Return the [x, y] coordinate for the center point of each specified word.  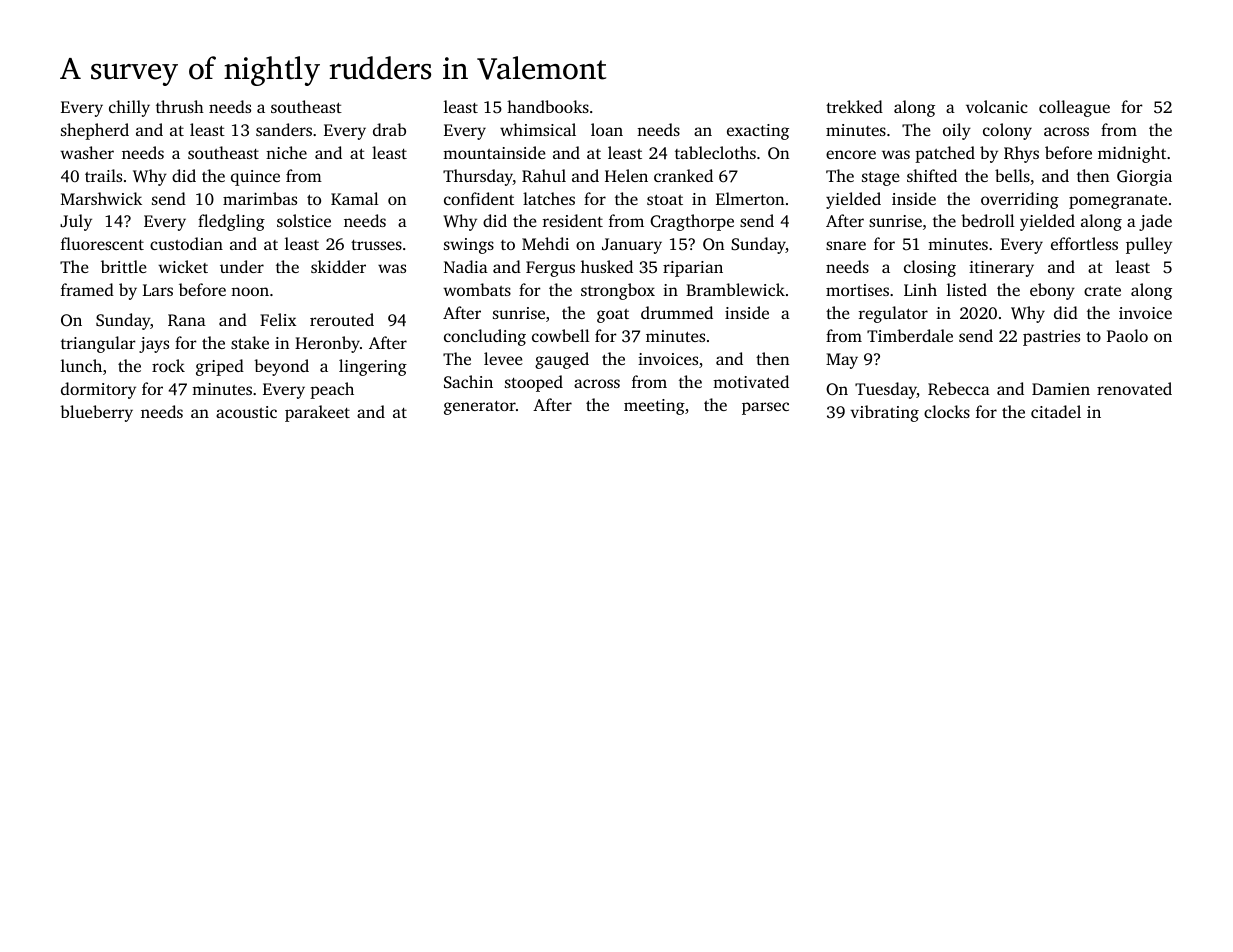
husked [607, 266]
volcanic [997, 106]
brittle [124, 266]
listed [967, 289]
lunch [81, 365]
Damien [1061, 389]
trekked [854, 106]
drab [389, 129]
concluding [485, 337]
